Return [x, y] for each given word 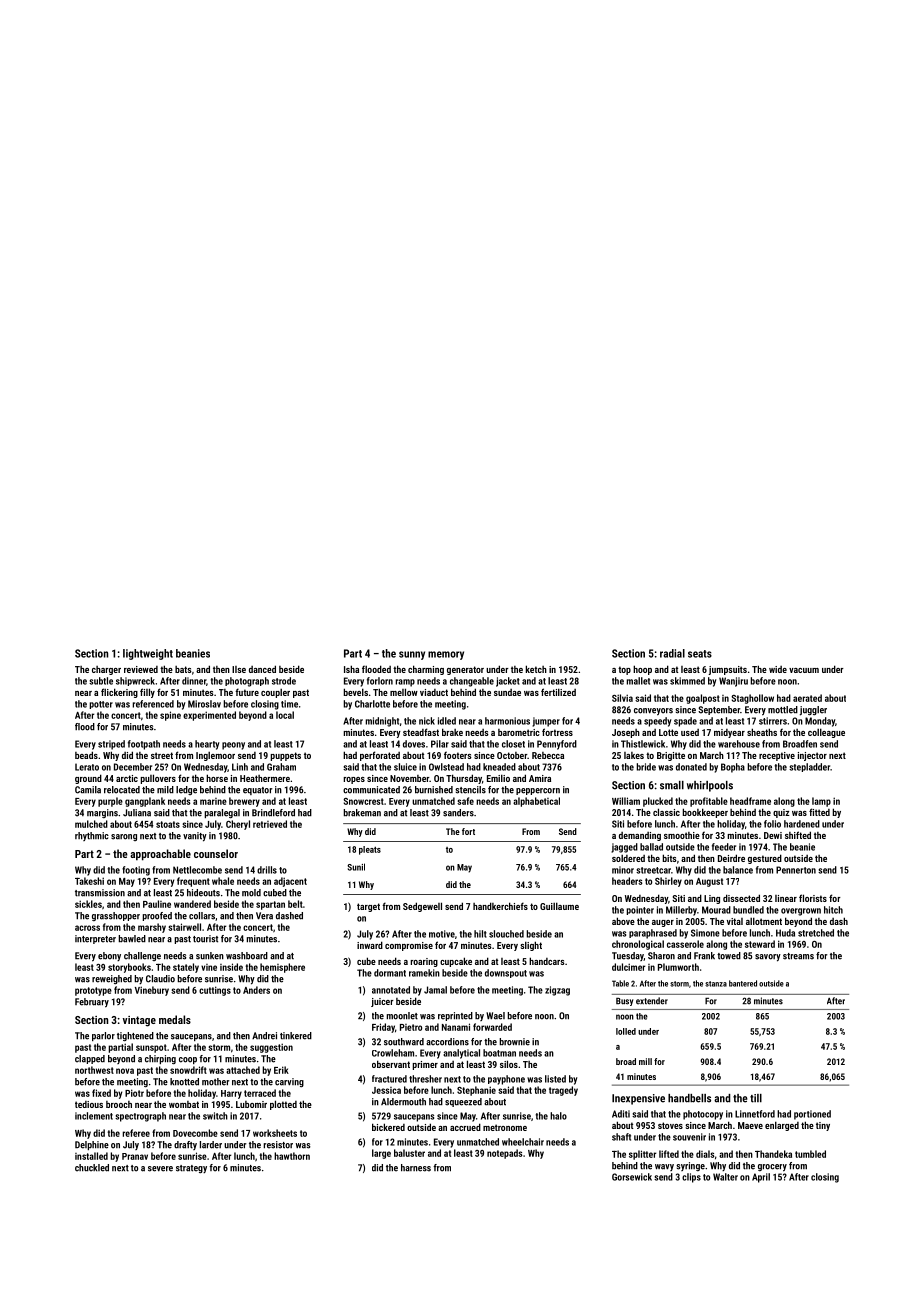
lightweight [148, 654]
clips [691, 1178]
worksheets [275, 1133]
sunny [412, 655]
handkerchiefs [500, 906]
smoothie [682, 835]
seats [700, 654]
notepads [505, 1154]
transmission [100, 893]
